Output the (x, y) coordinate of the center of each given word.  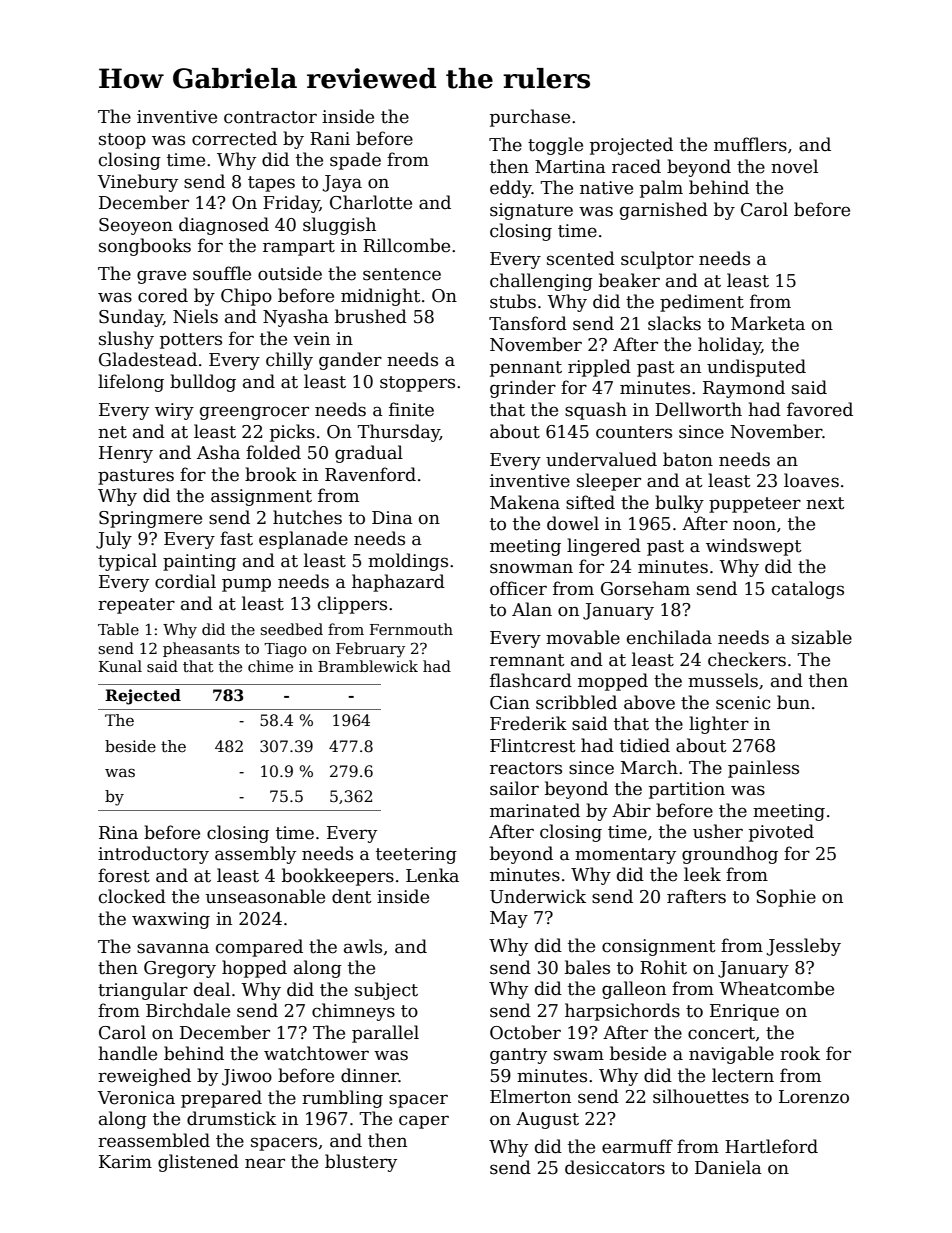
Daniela (728, 1167)
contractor (270, 117)
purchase (530, 118)
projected (631, 146)
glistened (198, 1163)
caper (424, 1122)
